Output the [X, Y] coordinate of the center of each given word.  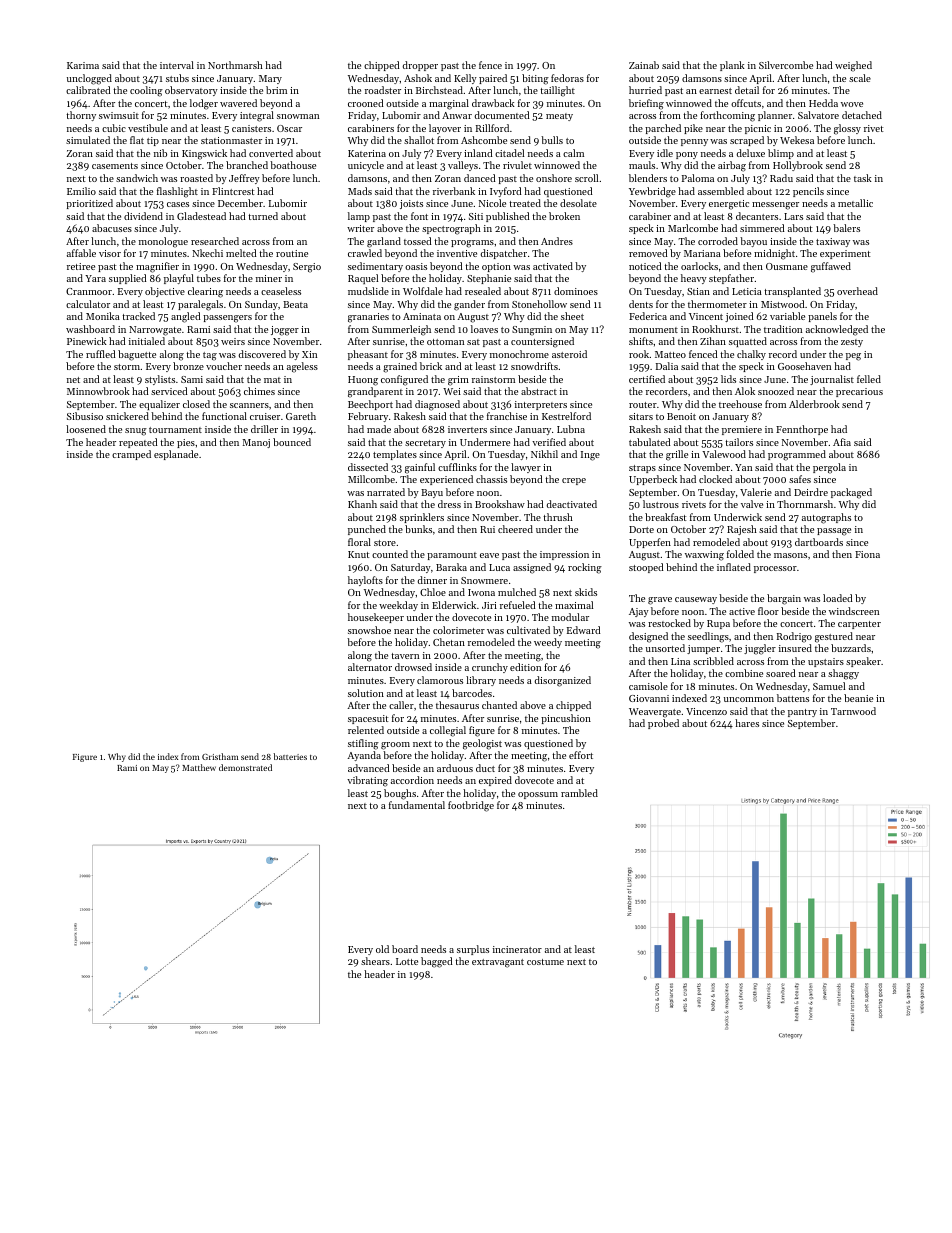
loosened [86, 429]
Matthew [199, 767]
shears [375, 961]
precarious [859, 392]
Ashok [418, 78]
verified [549, 442]
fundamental [417, 805]
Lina [680, 661]
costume [545, 962]
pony [687, 155]
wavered [238, 103]
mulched [517, 592]
